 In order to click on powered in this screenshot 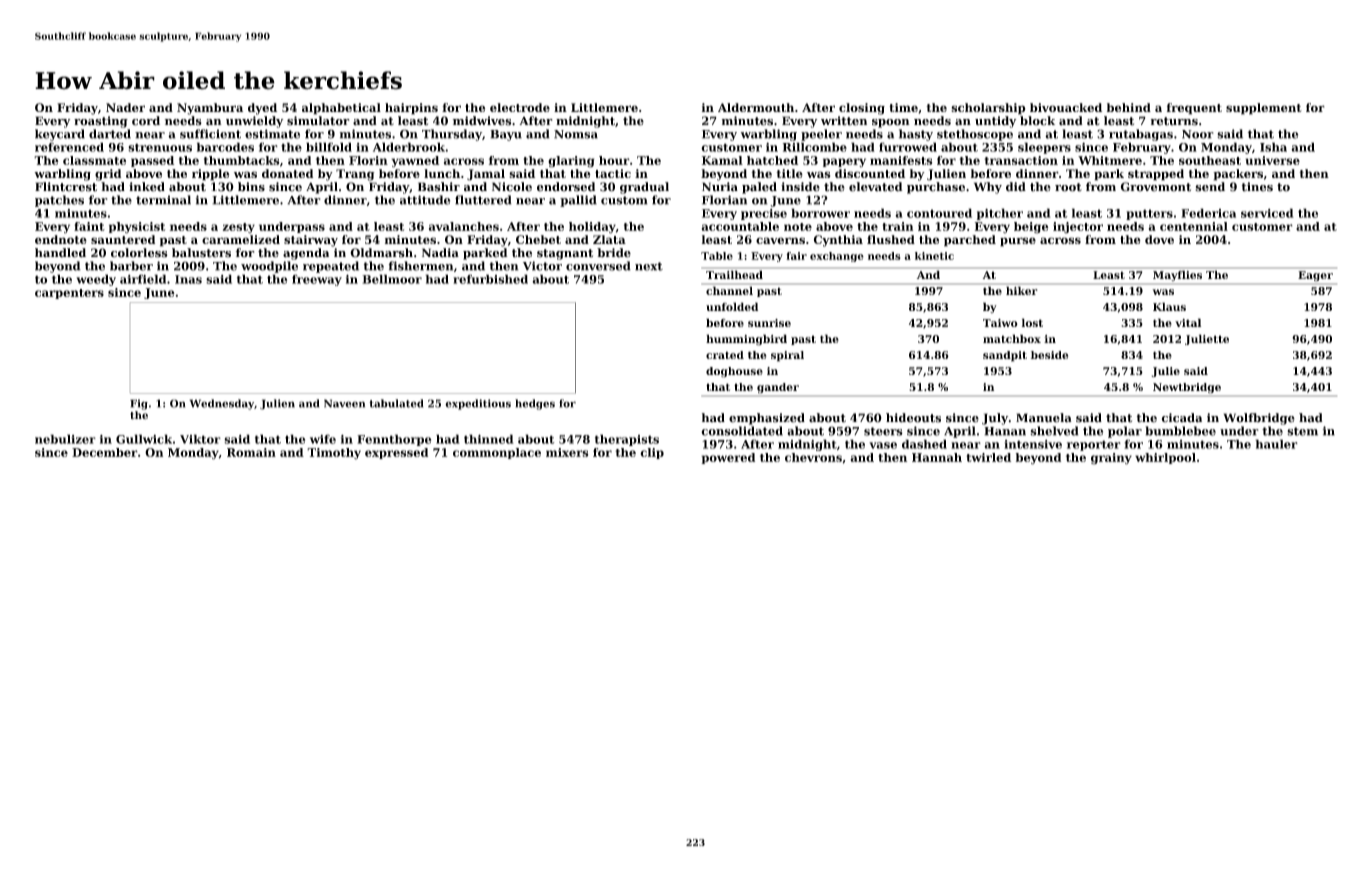, I will do `click(728, 458)`.
